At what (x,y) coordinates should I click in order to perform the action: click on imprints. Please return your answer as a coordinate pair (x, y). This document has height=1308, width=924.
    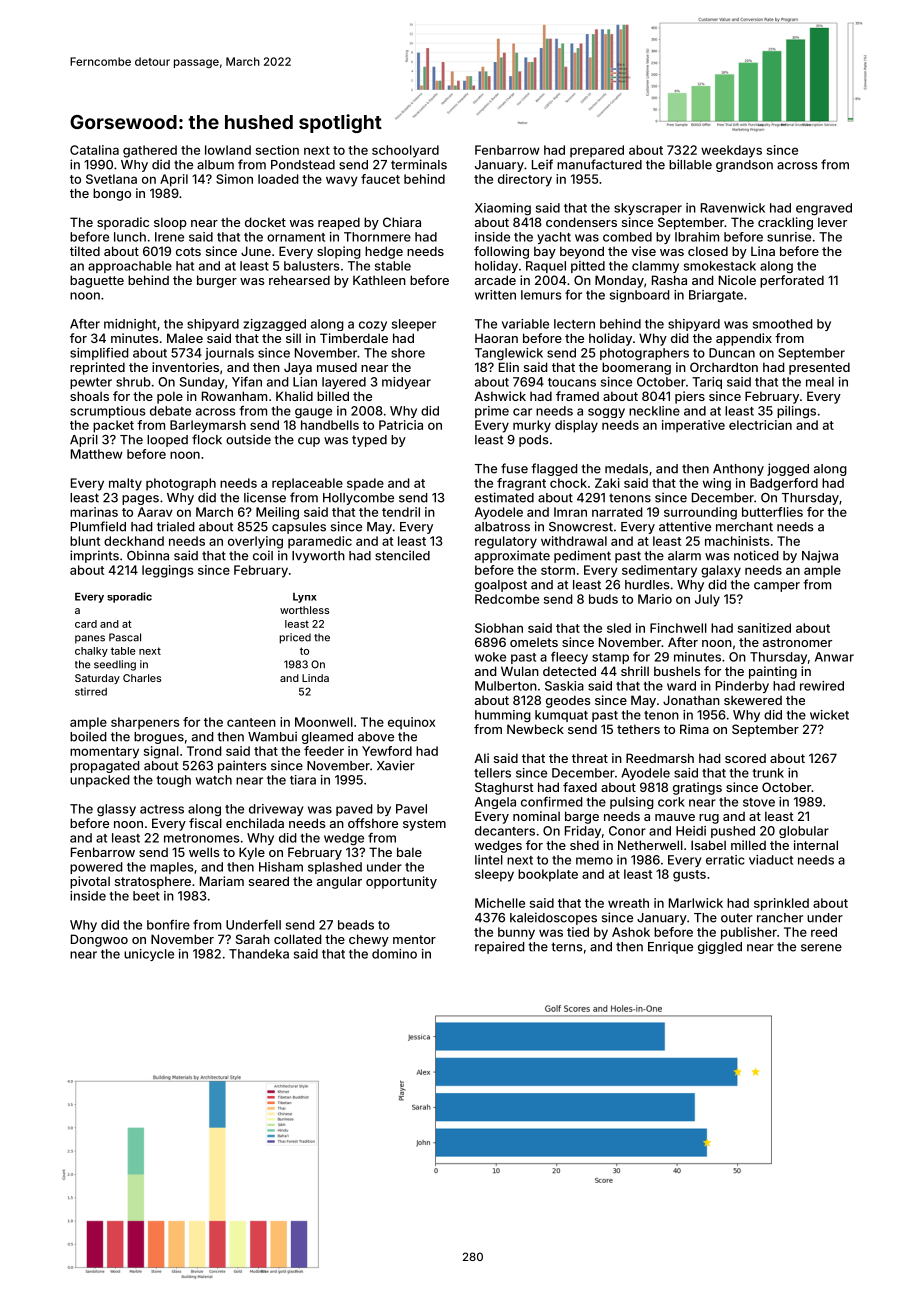
    Looking at the image, I should click on (94, 556).
